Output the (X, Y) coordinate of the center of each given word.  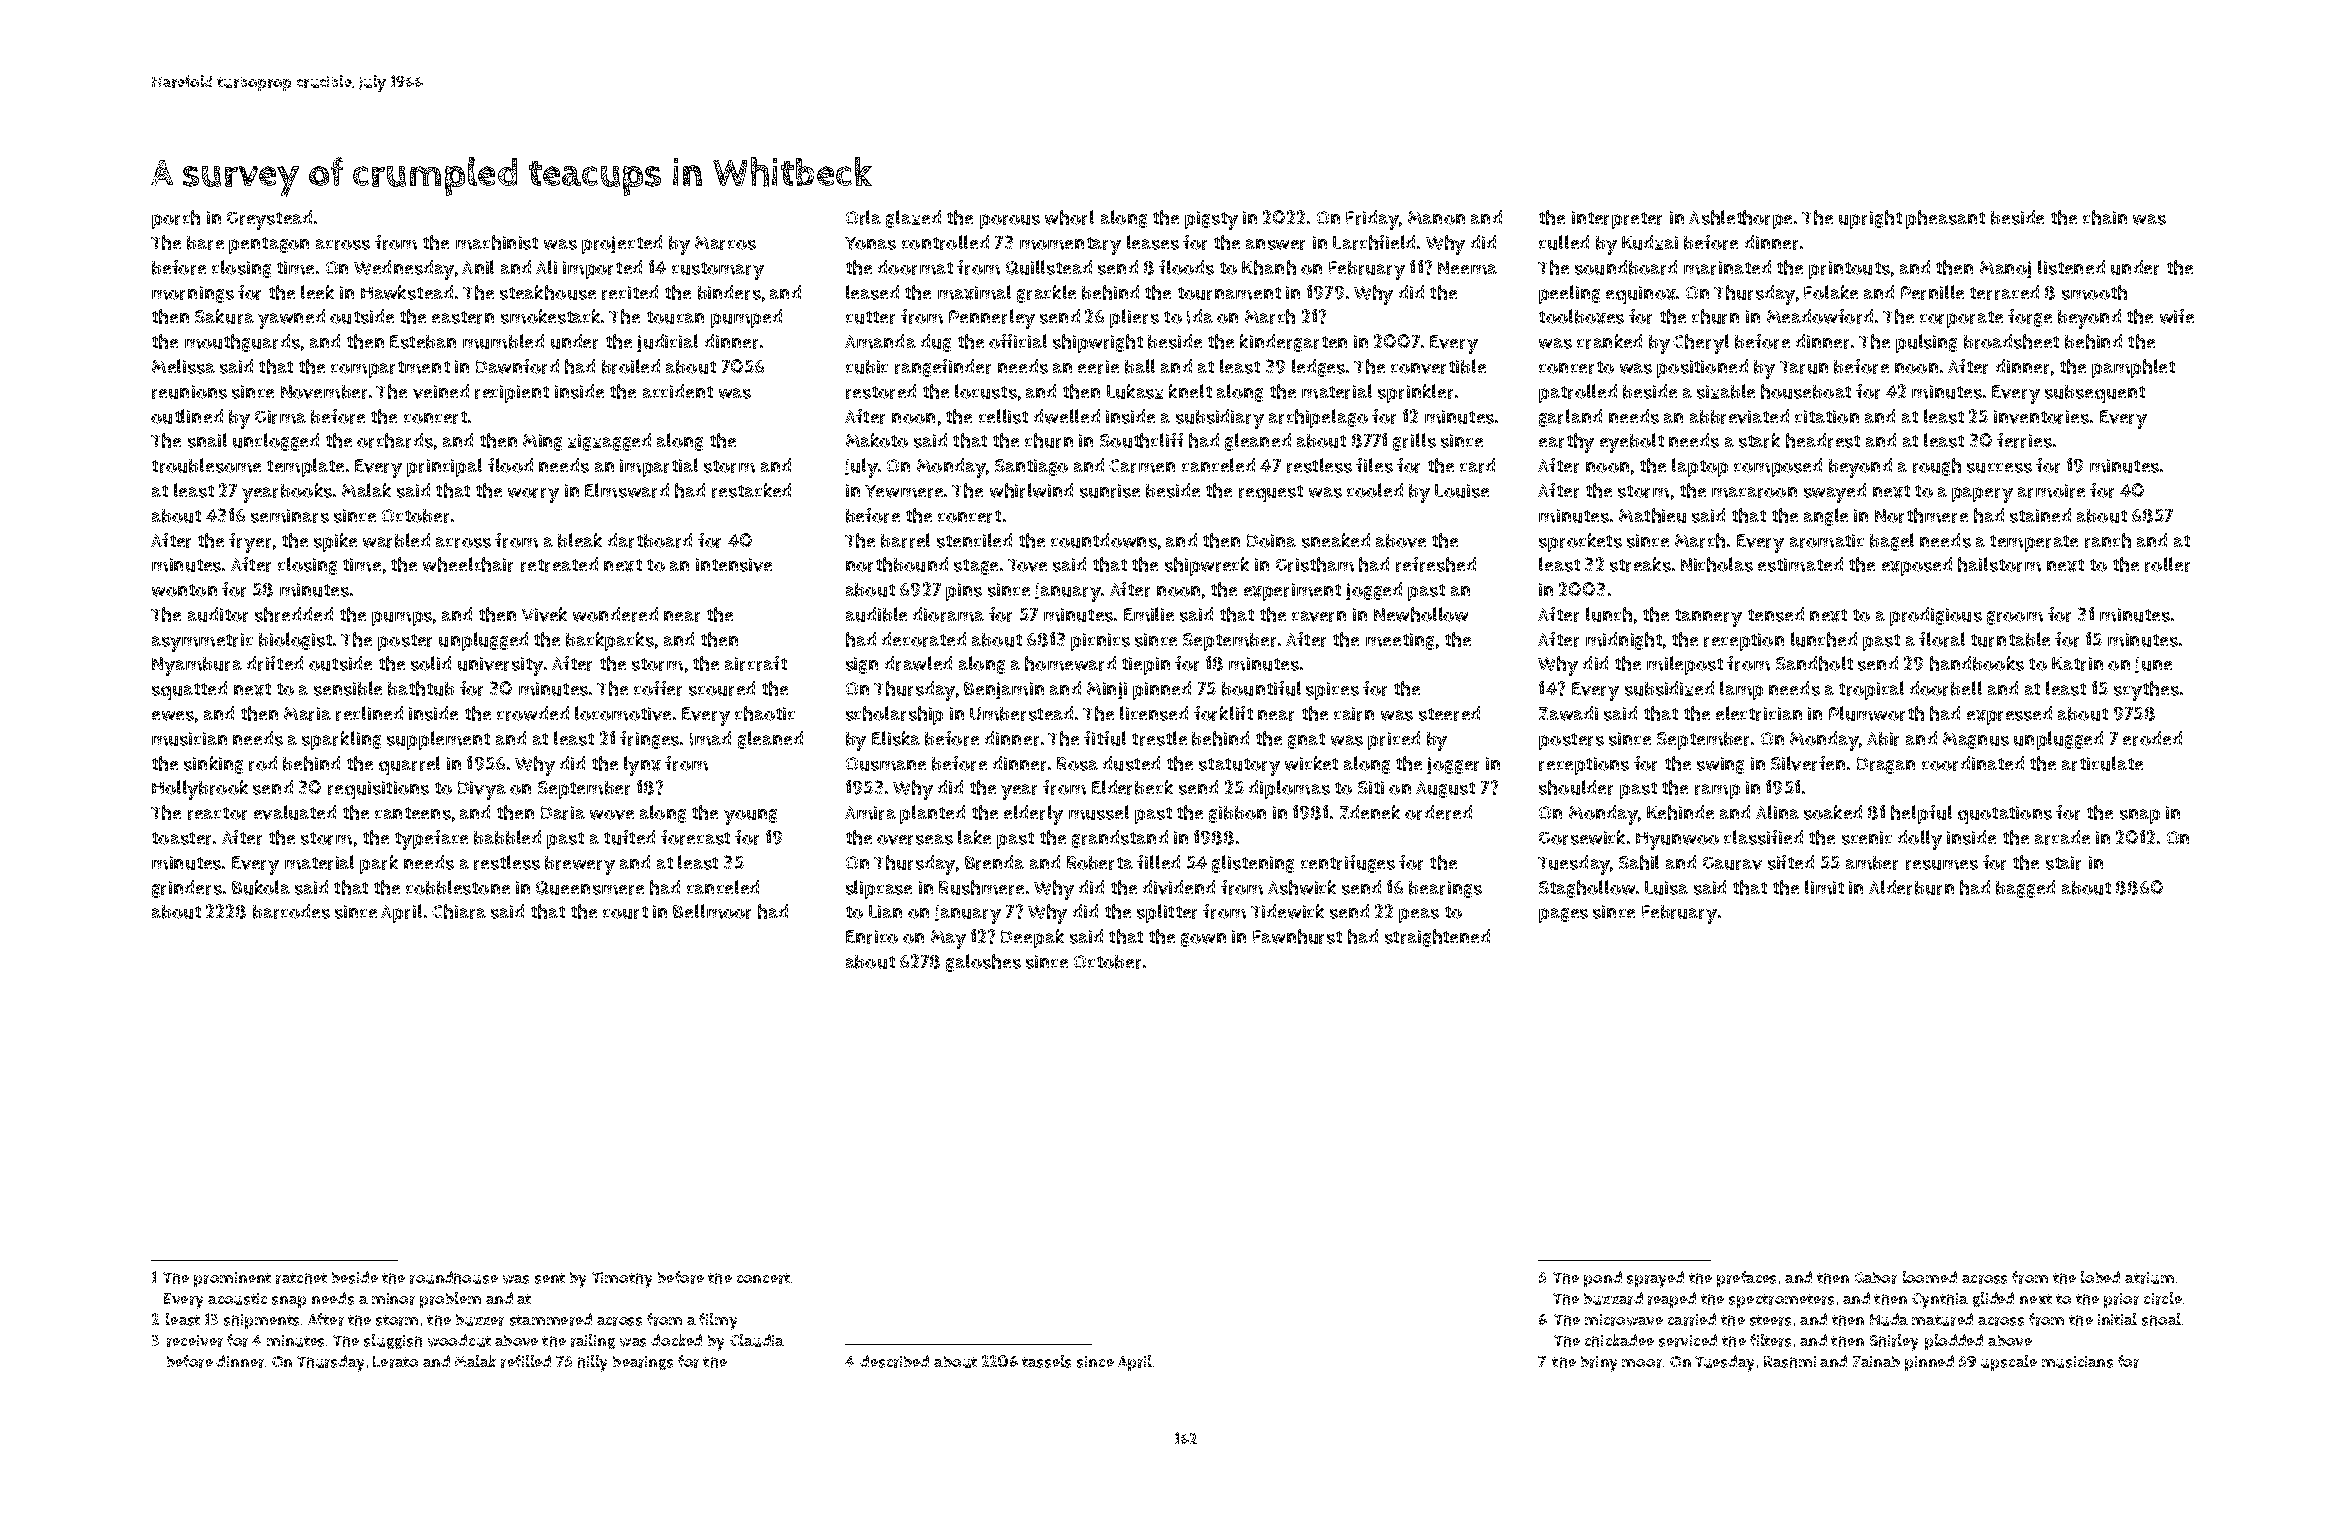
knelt (1190, 391)
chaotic (765, 713)
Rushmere (981, 887)
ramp (1717, 791)
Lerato (395, 1362)
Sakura (224, 316)
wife (2177, 316)
